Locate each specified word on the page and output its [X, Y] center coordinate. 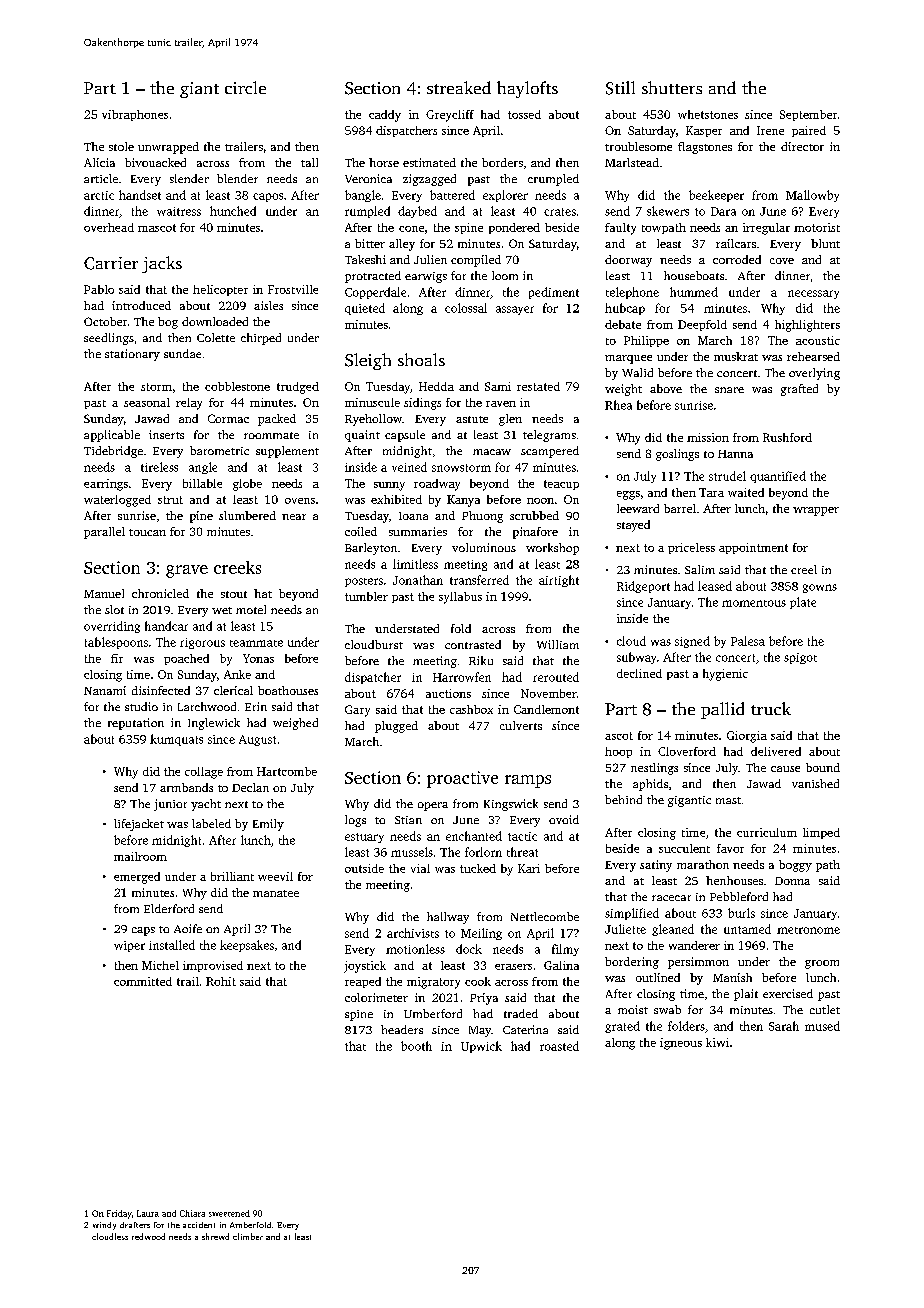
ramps [528, 781]
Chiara [192, 1213]
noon [540, 501]
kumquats [176, 740]
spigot [800, 658]
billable [202, 483]
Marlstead [632, 162]
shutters [672, 87]
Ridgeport [643, 587]
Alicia [99, 162]
